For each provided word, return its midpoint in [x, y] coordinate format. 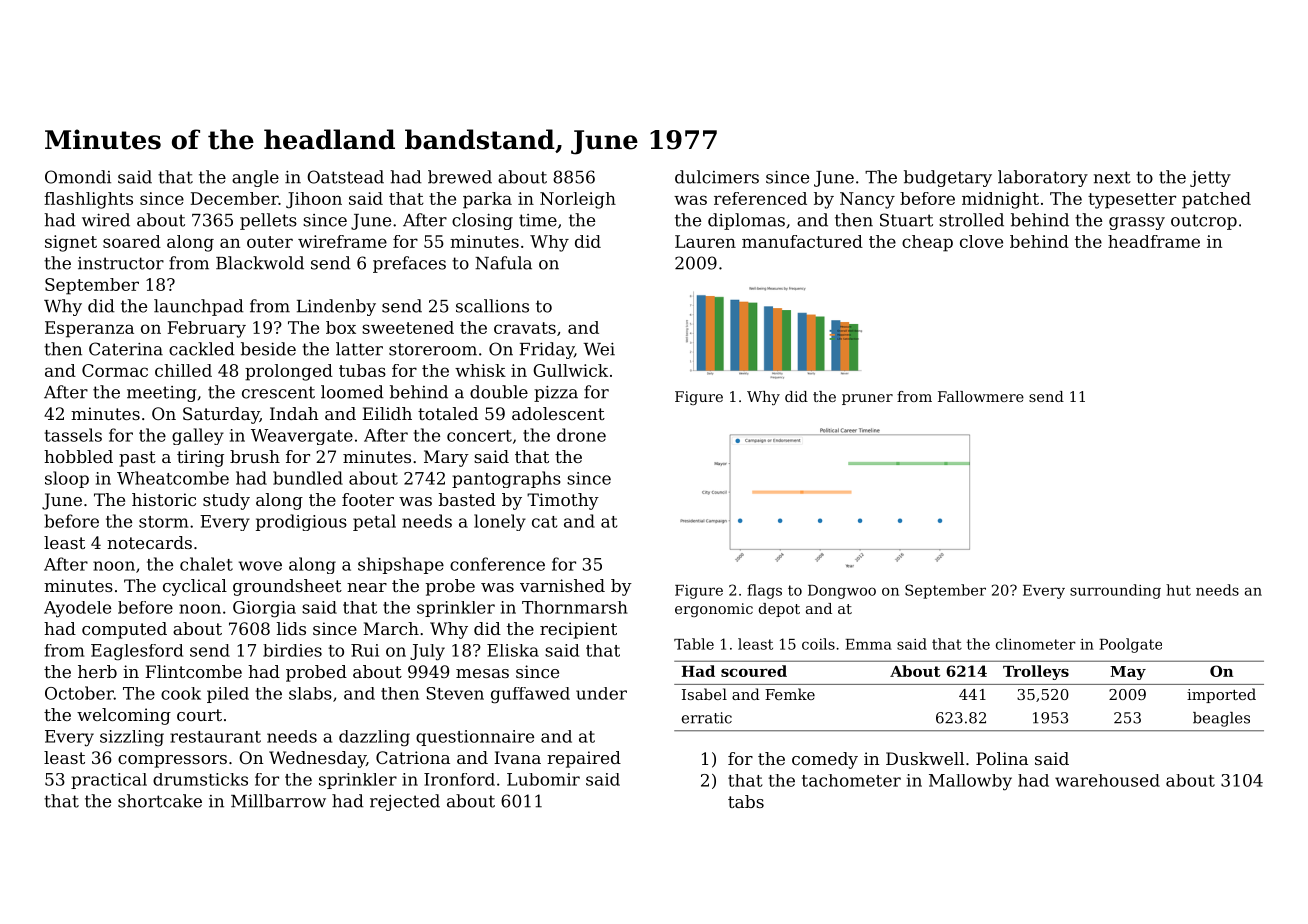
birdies [292, 650]
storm [163, 522]
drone [581, 435]
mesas [482, 673]
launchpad [199, 307]
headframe [1154, 241]
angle [255, 178]
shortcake [160, 801]
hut [1178, 590]
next [1112, 177]
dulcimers [717, 177]
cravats [525, 328]
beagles [1221, 719]
